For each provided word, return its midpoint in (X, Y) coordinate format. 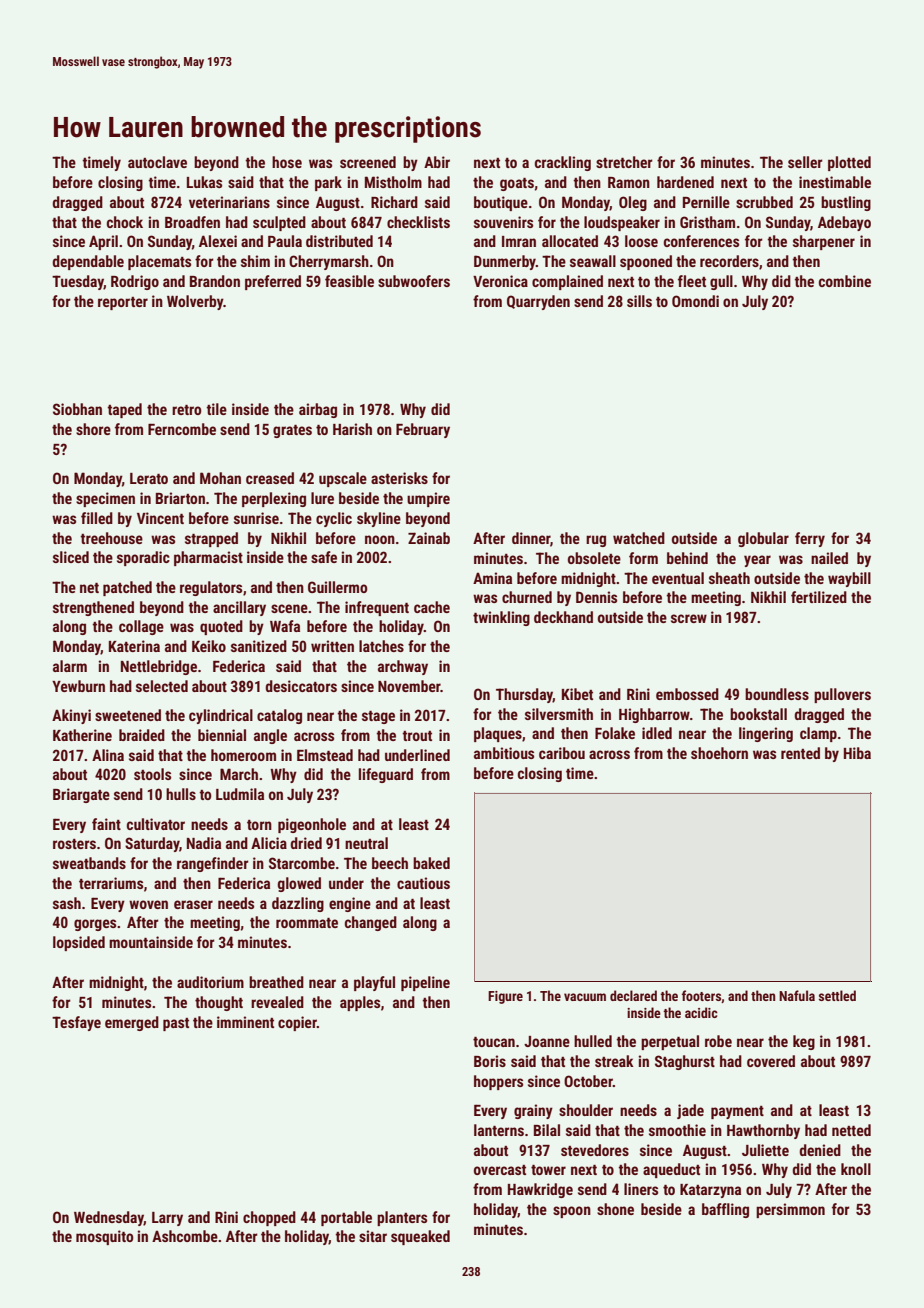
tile (216, 409)
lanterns (499, 1130)
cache (432, 607)
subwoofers (414, 281)
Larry (167, 1219)
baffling (725, 1210)
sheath (729, 578)
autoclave (157, 162)
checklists (418, 222)
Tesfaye (76, 1023)
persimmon (790, 1210)
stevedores (595, 1150)
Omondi (695, 301)
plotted (849, 163)
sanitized (259, 646)
